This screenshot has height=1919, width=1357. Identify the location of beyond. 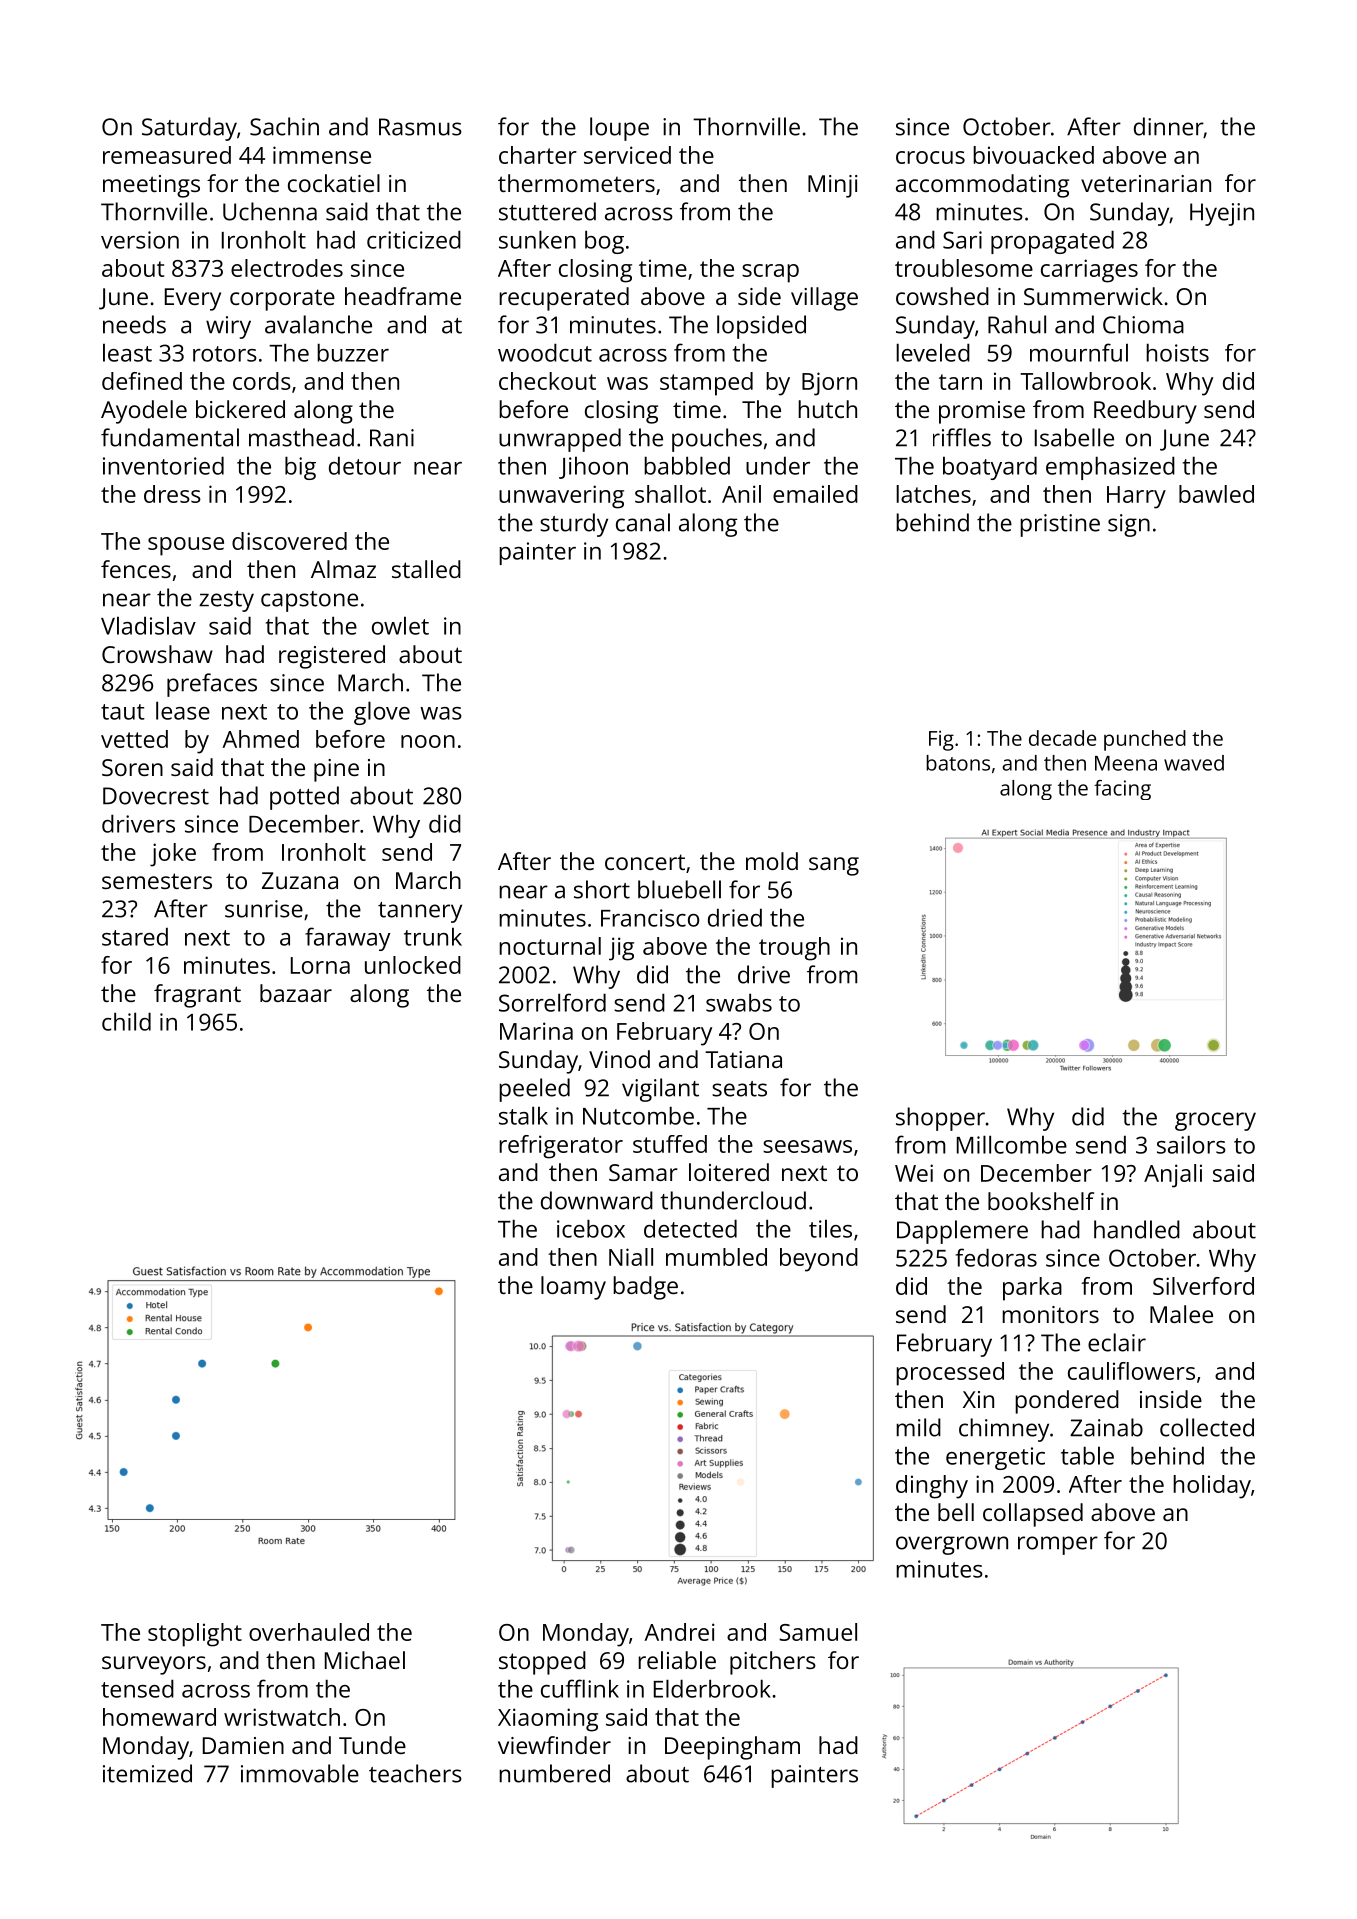
(819, 1260).
